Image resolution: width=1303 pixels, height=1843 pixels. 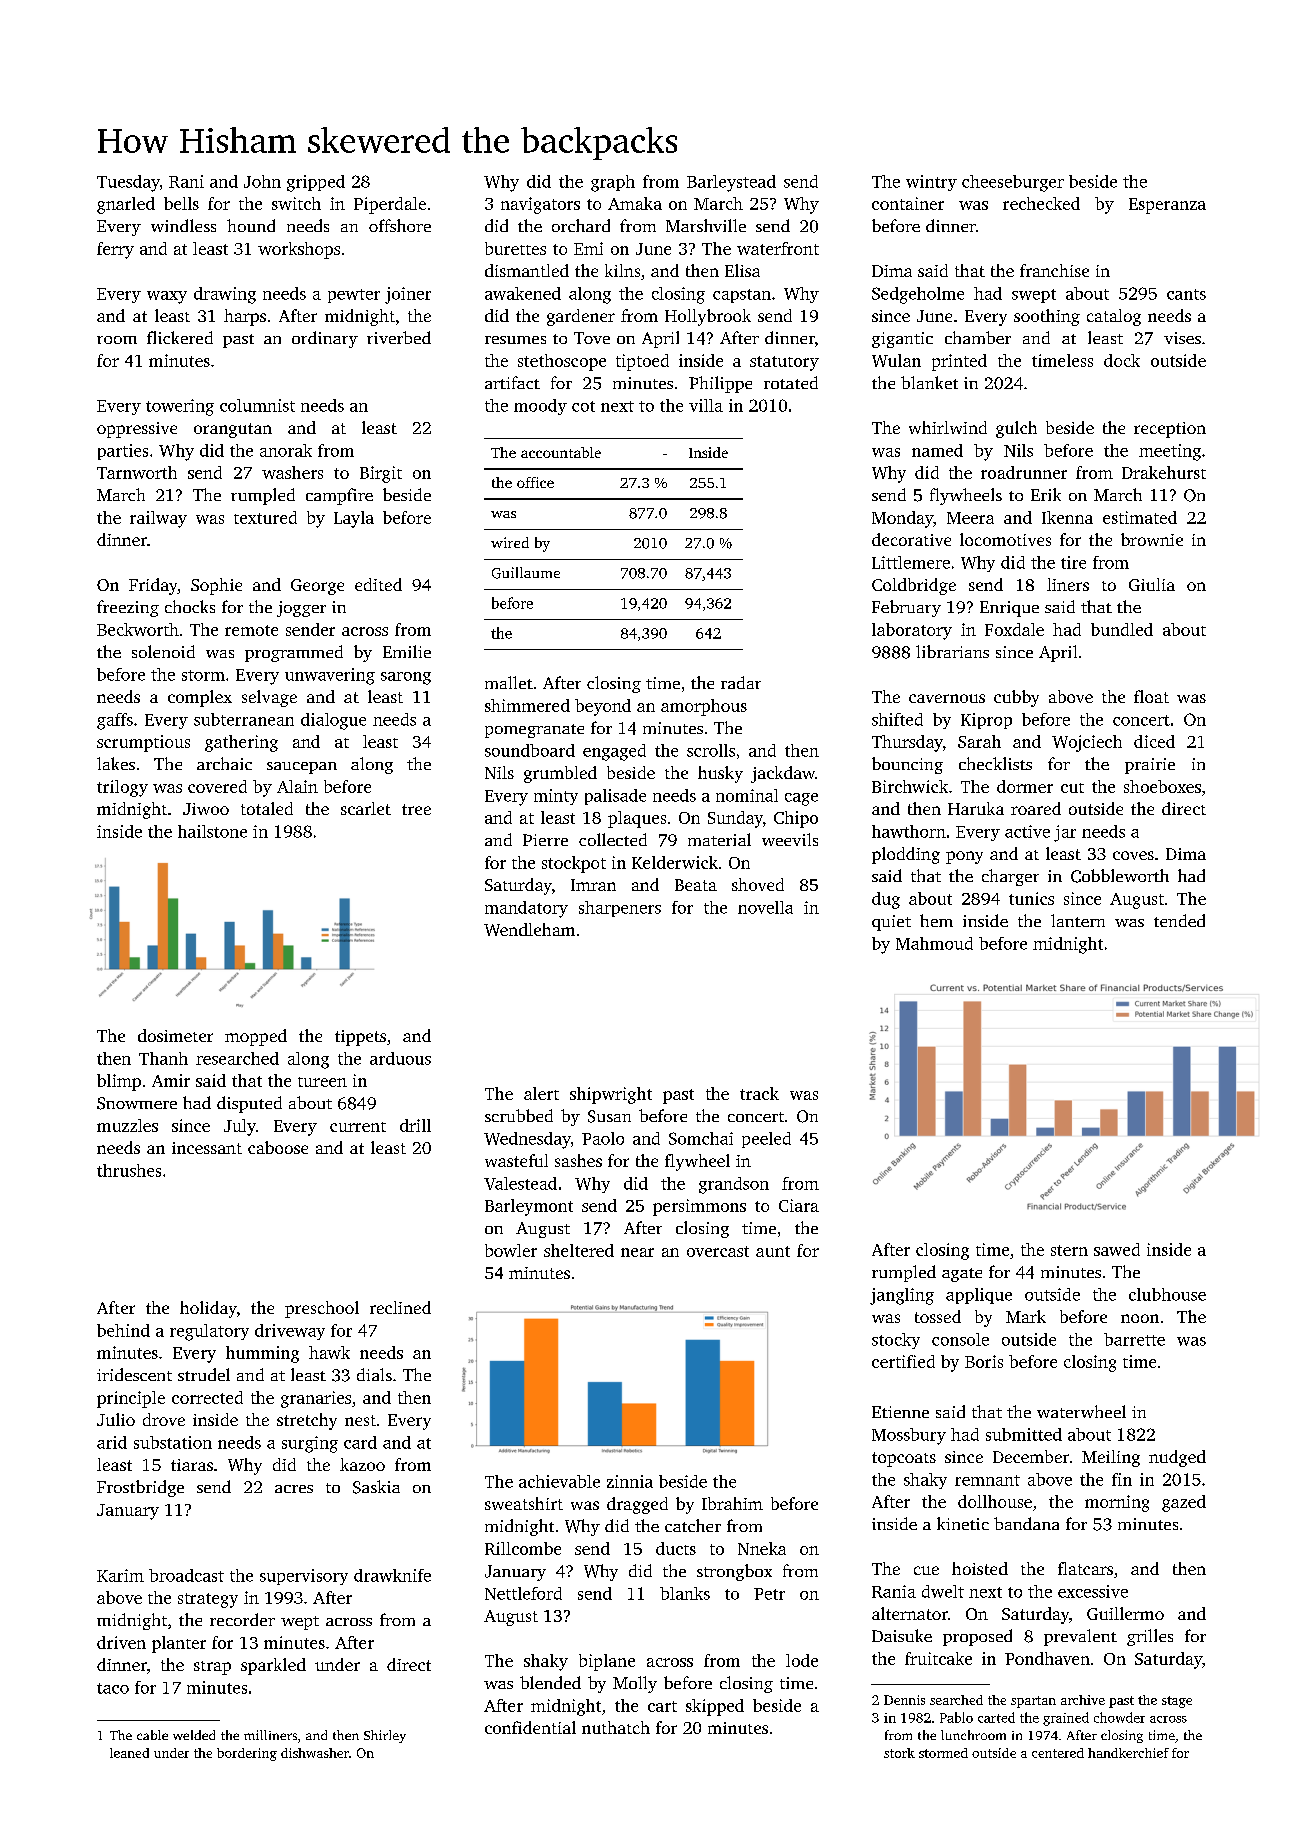 I want to click on gnarled, so click(x=126, y=205).
